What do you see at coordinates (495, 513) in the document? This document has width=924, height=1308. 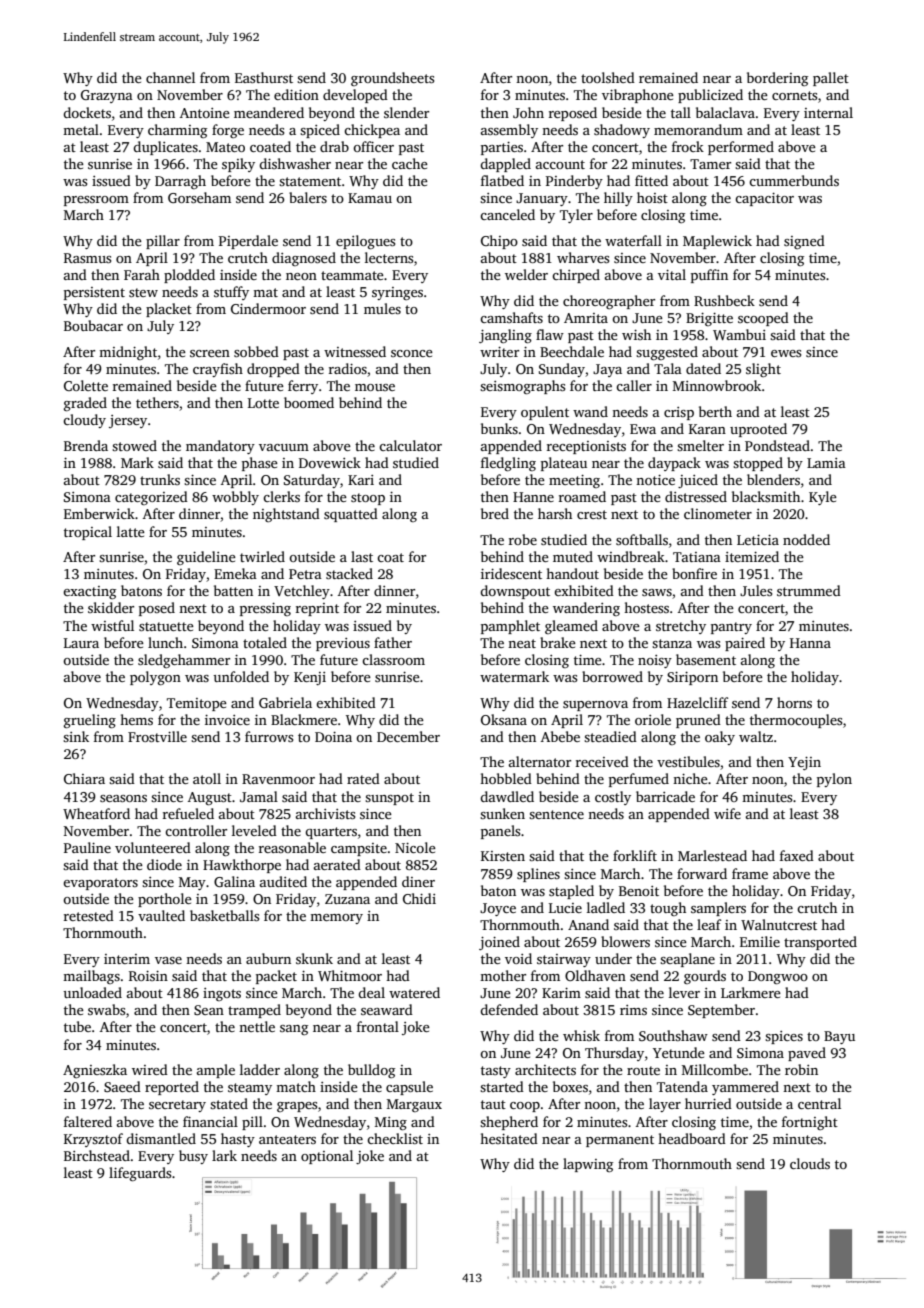 I see `bred` at bounding box center [495, 513].
